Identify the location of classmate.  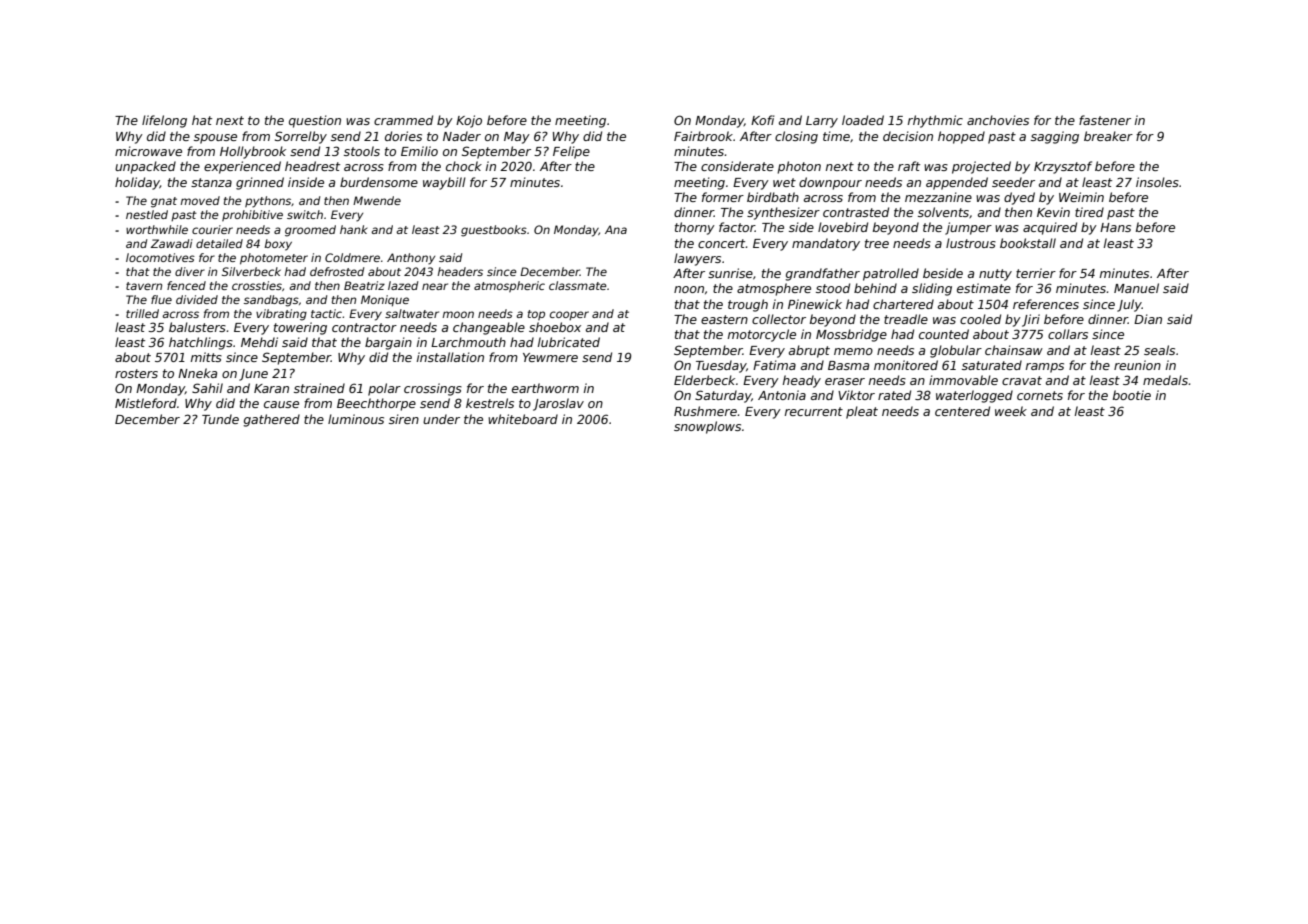
(577, 285).
